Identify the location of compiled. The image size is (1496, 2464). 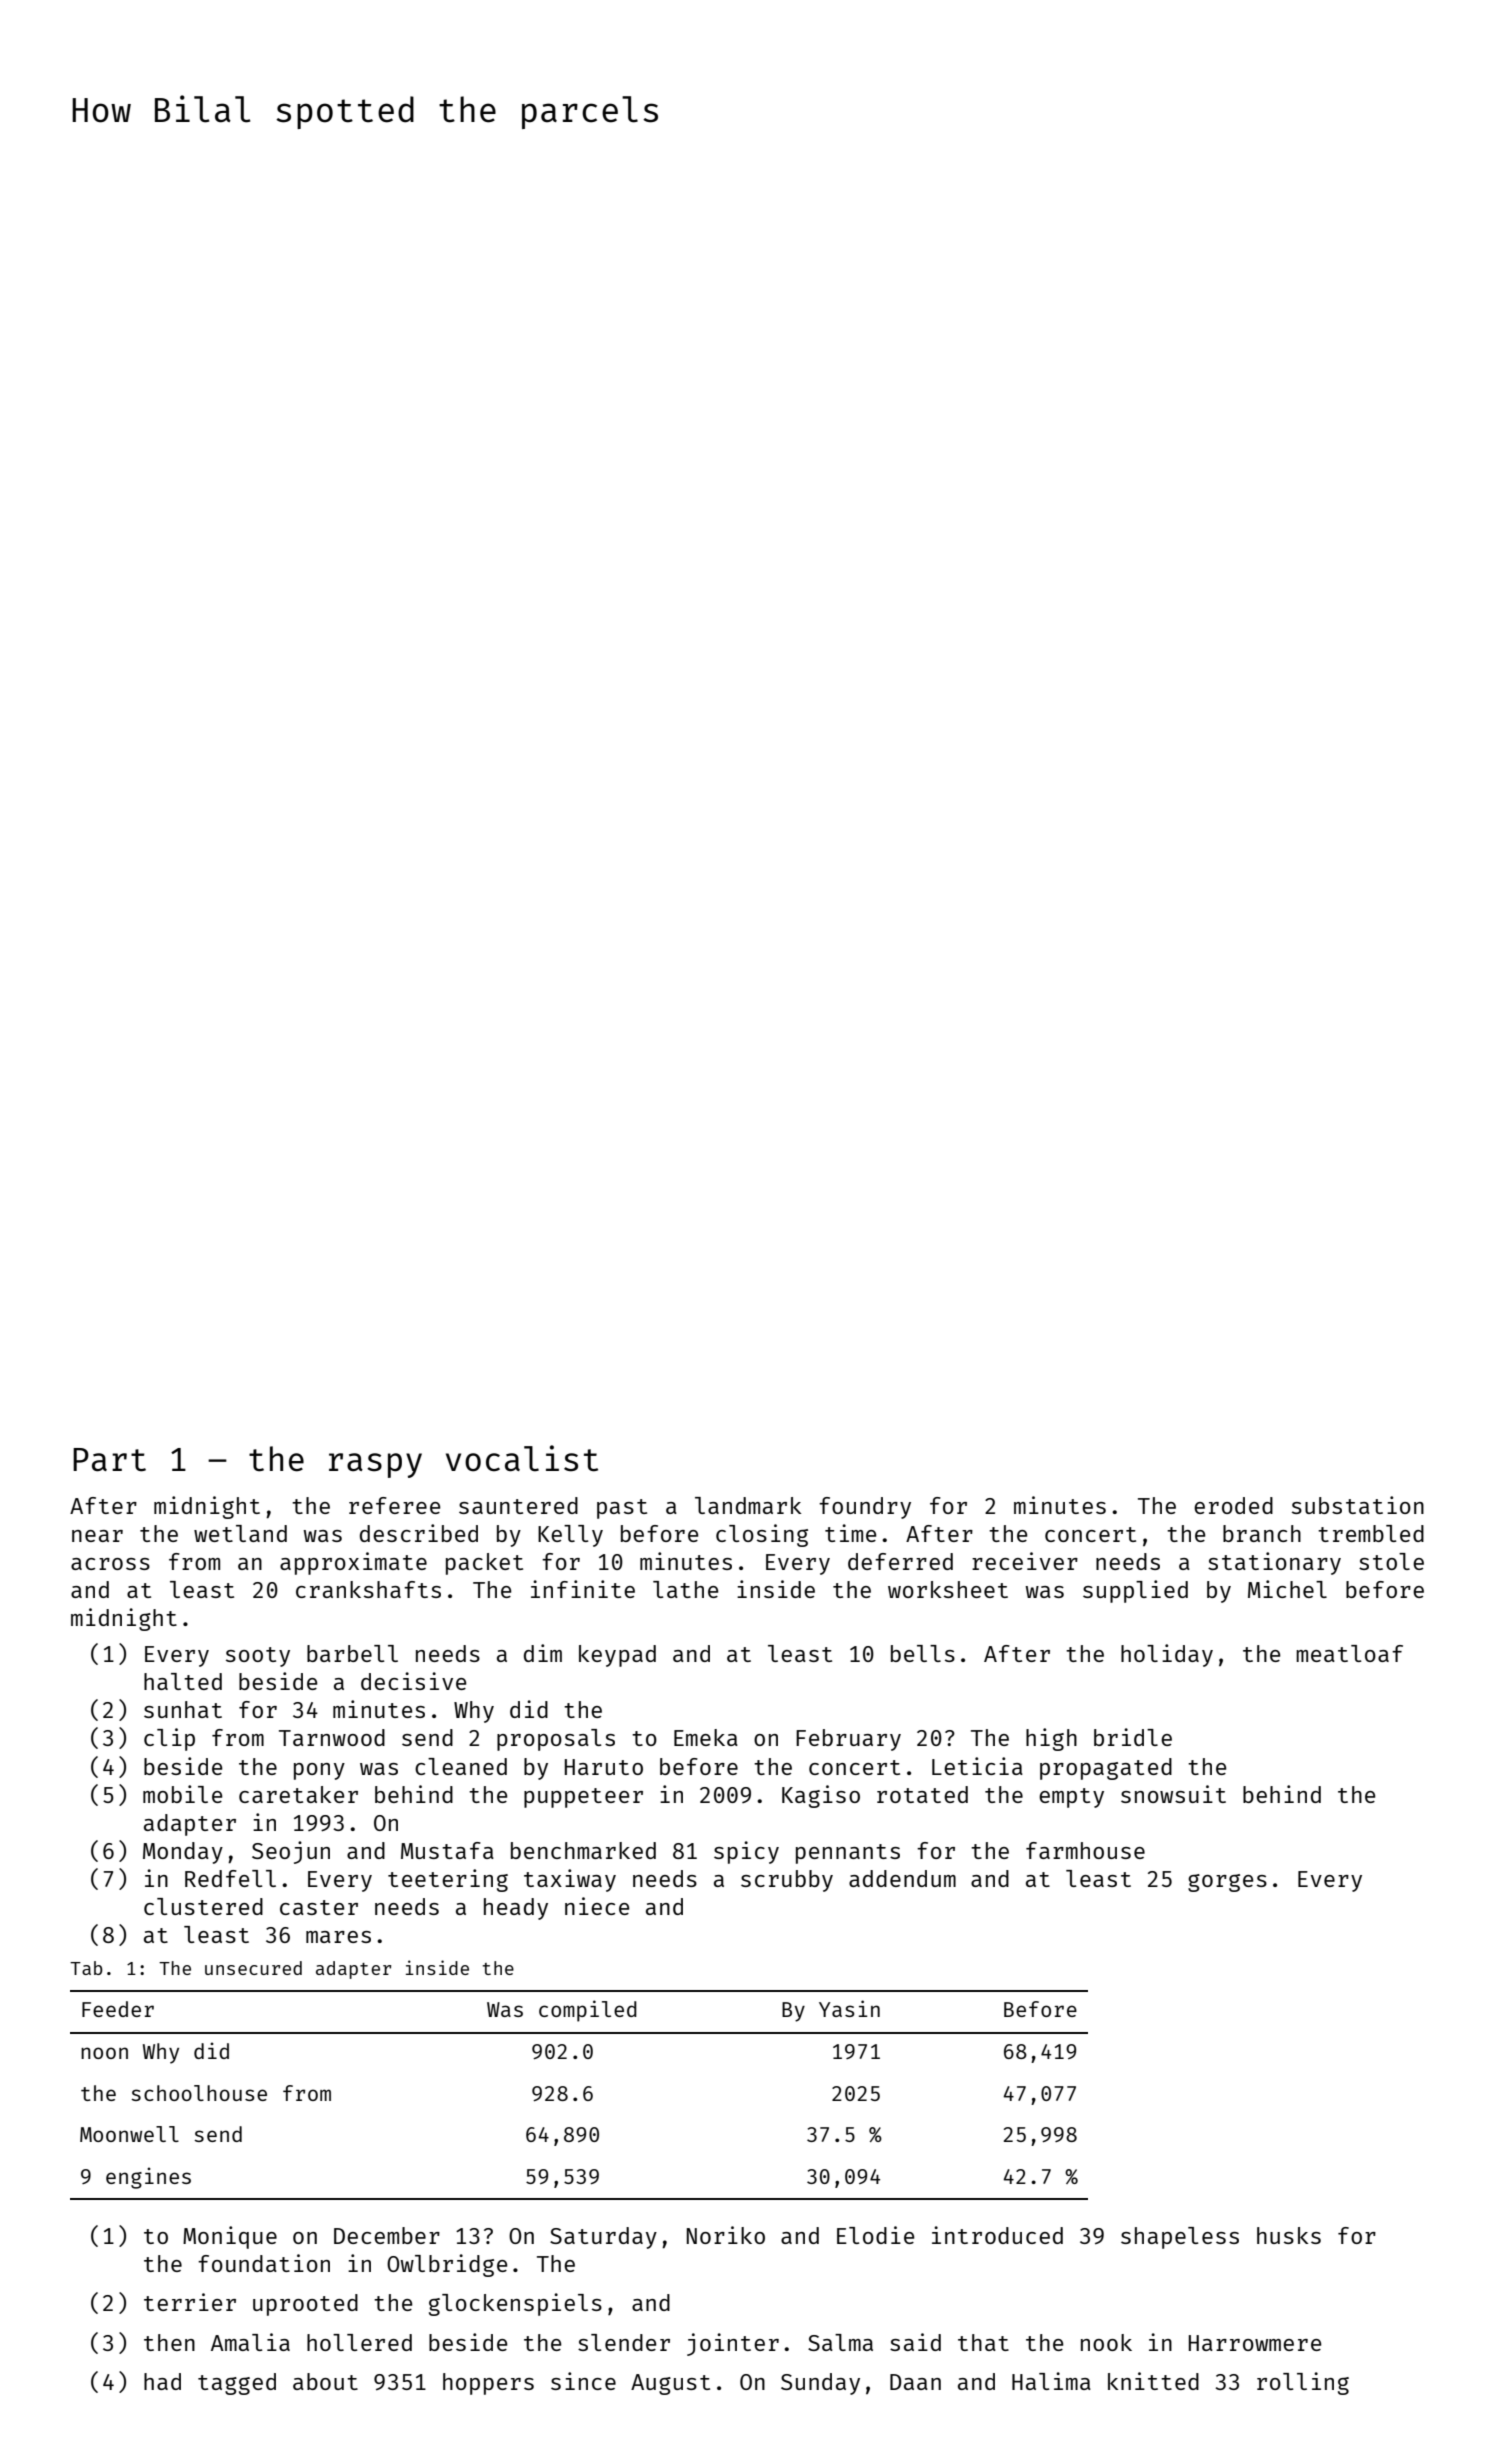
(588, 2011).
